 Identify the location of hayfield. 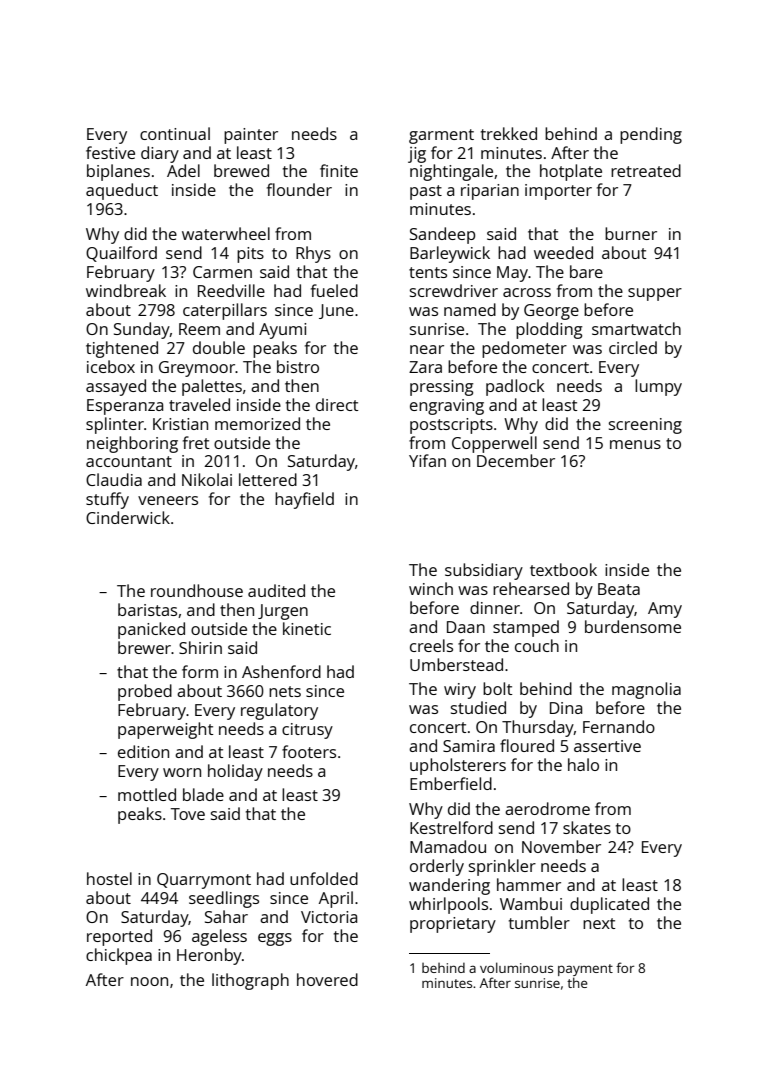
(304, 500).
